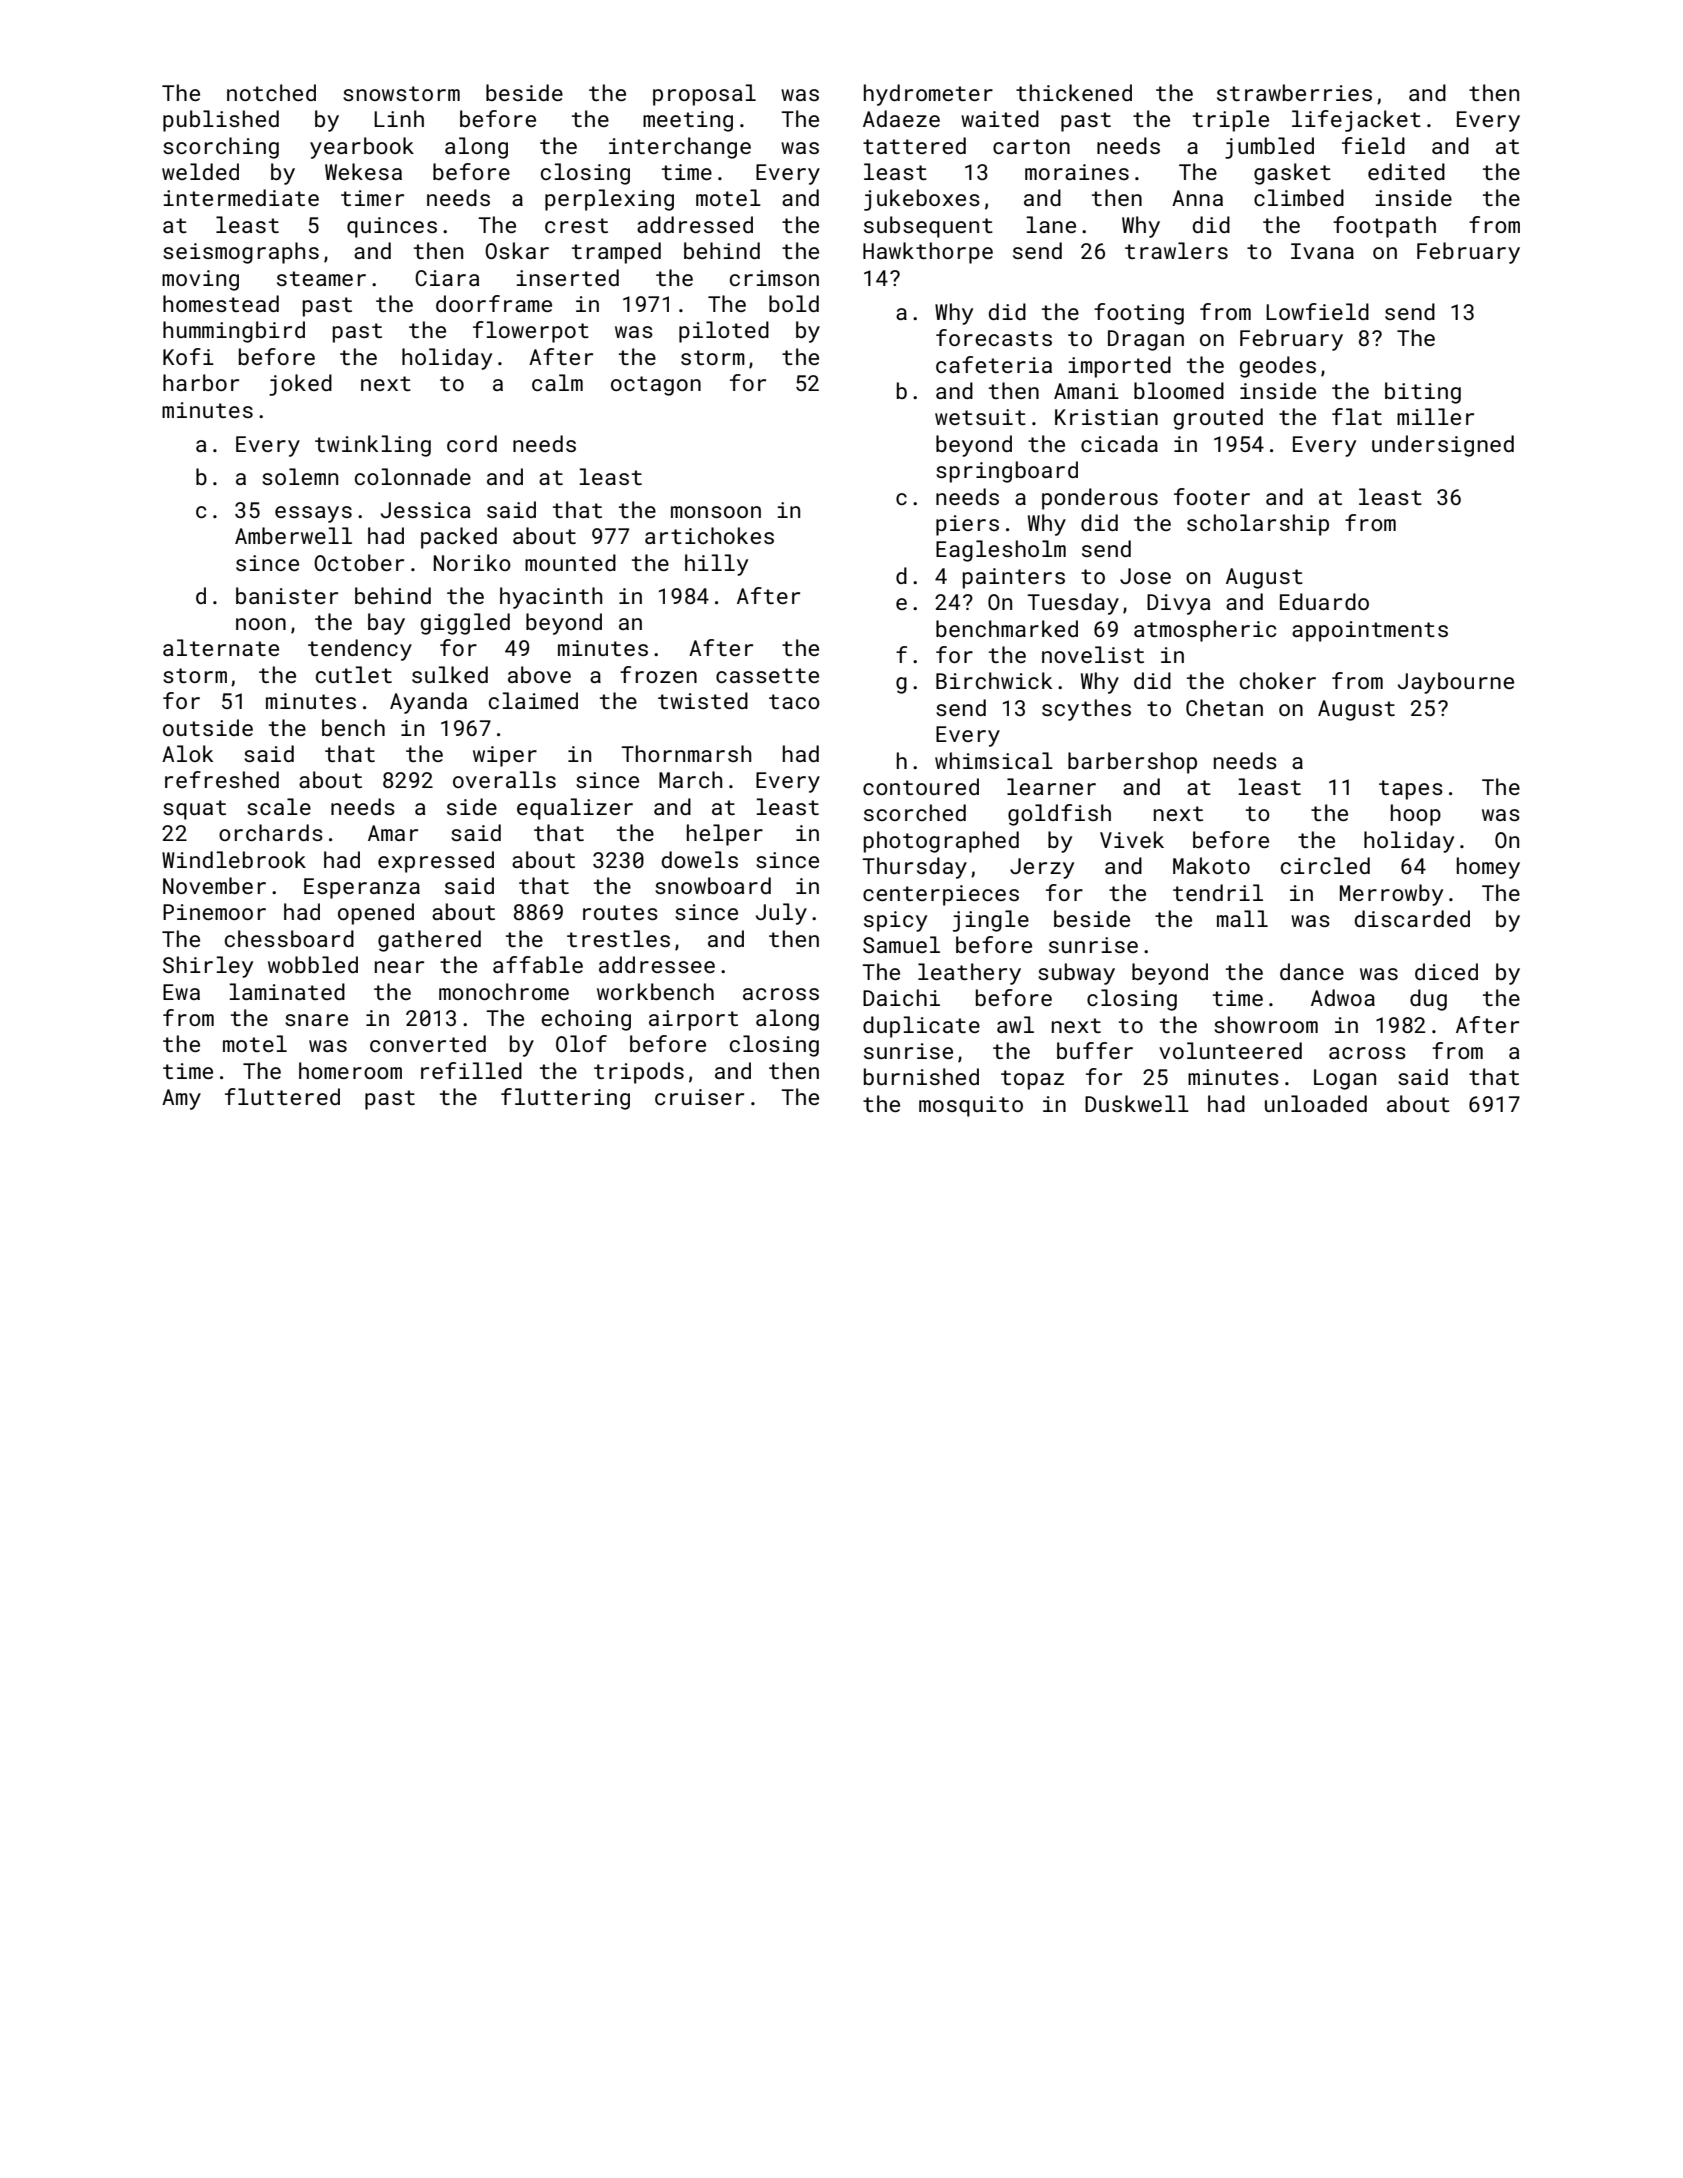 The width and height of the screenshot is (1683, 2178). What do you see at coordinates (725, 835) in the screenshot?
I see `helper` at bounding box center [725, 835].
